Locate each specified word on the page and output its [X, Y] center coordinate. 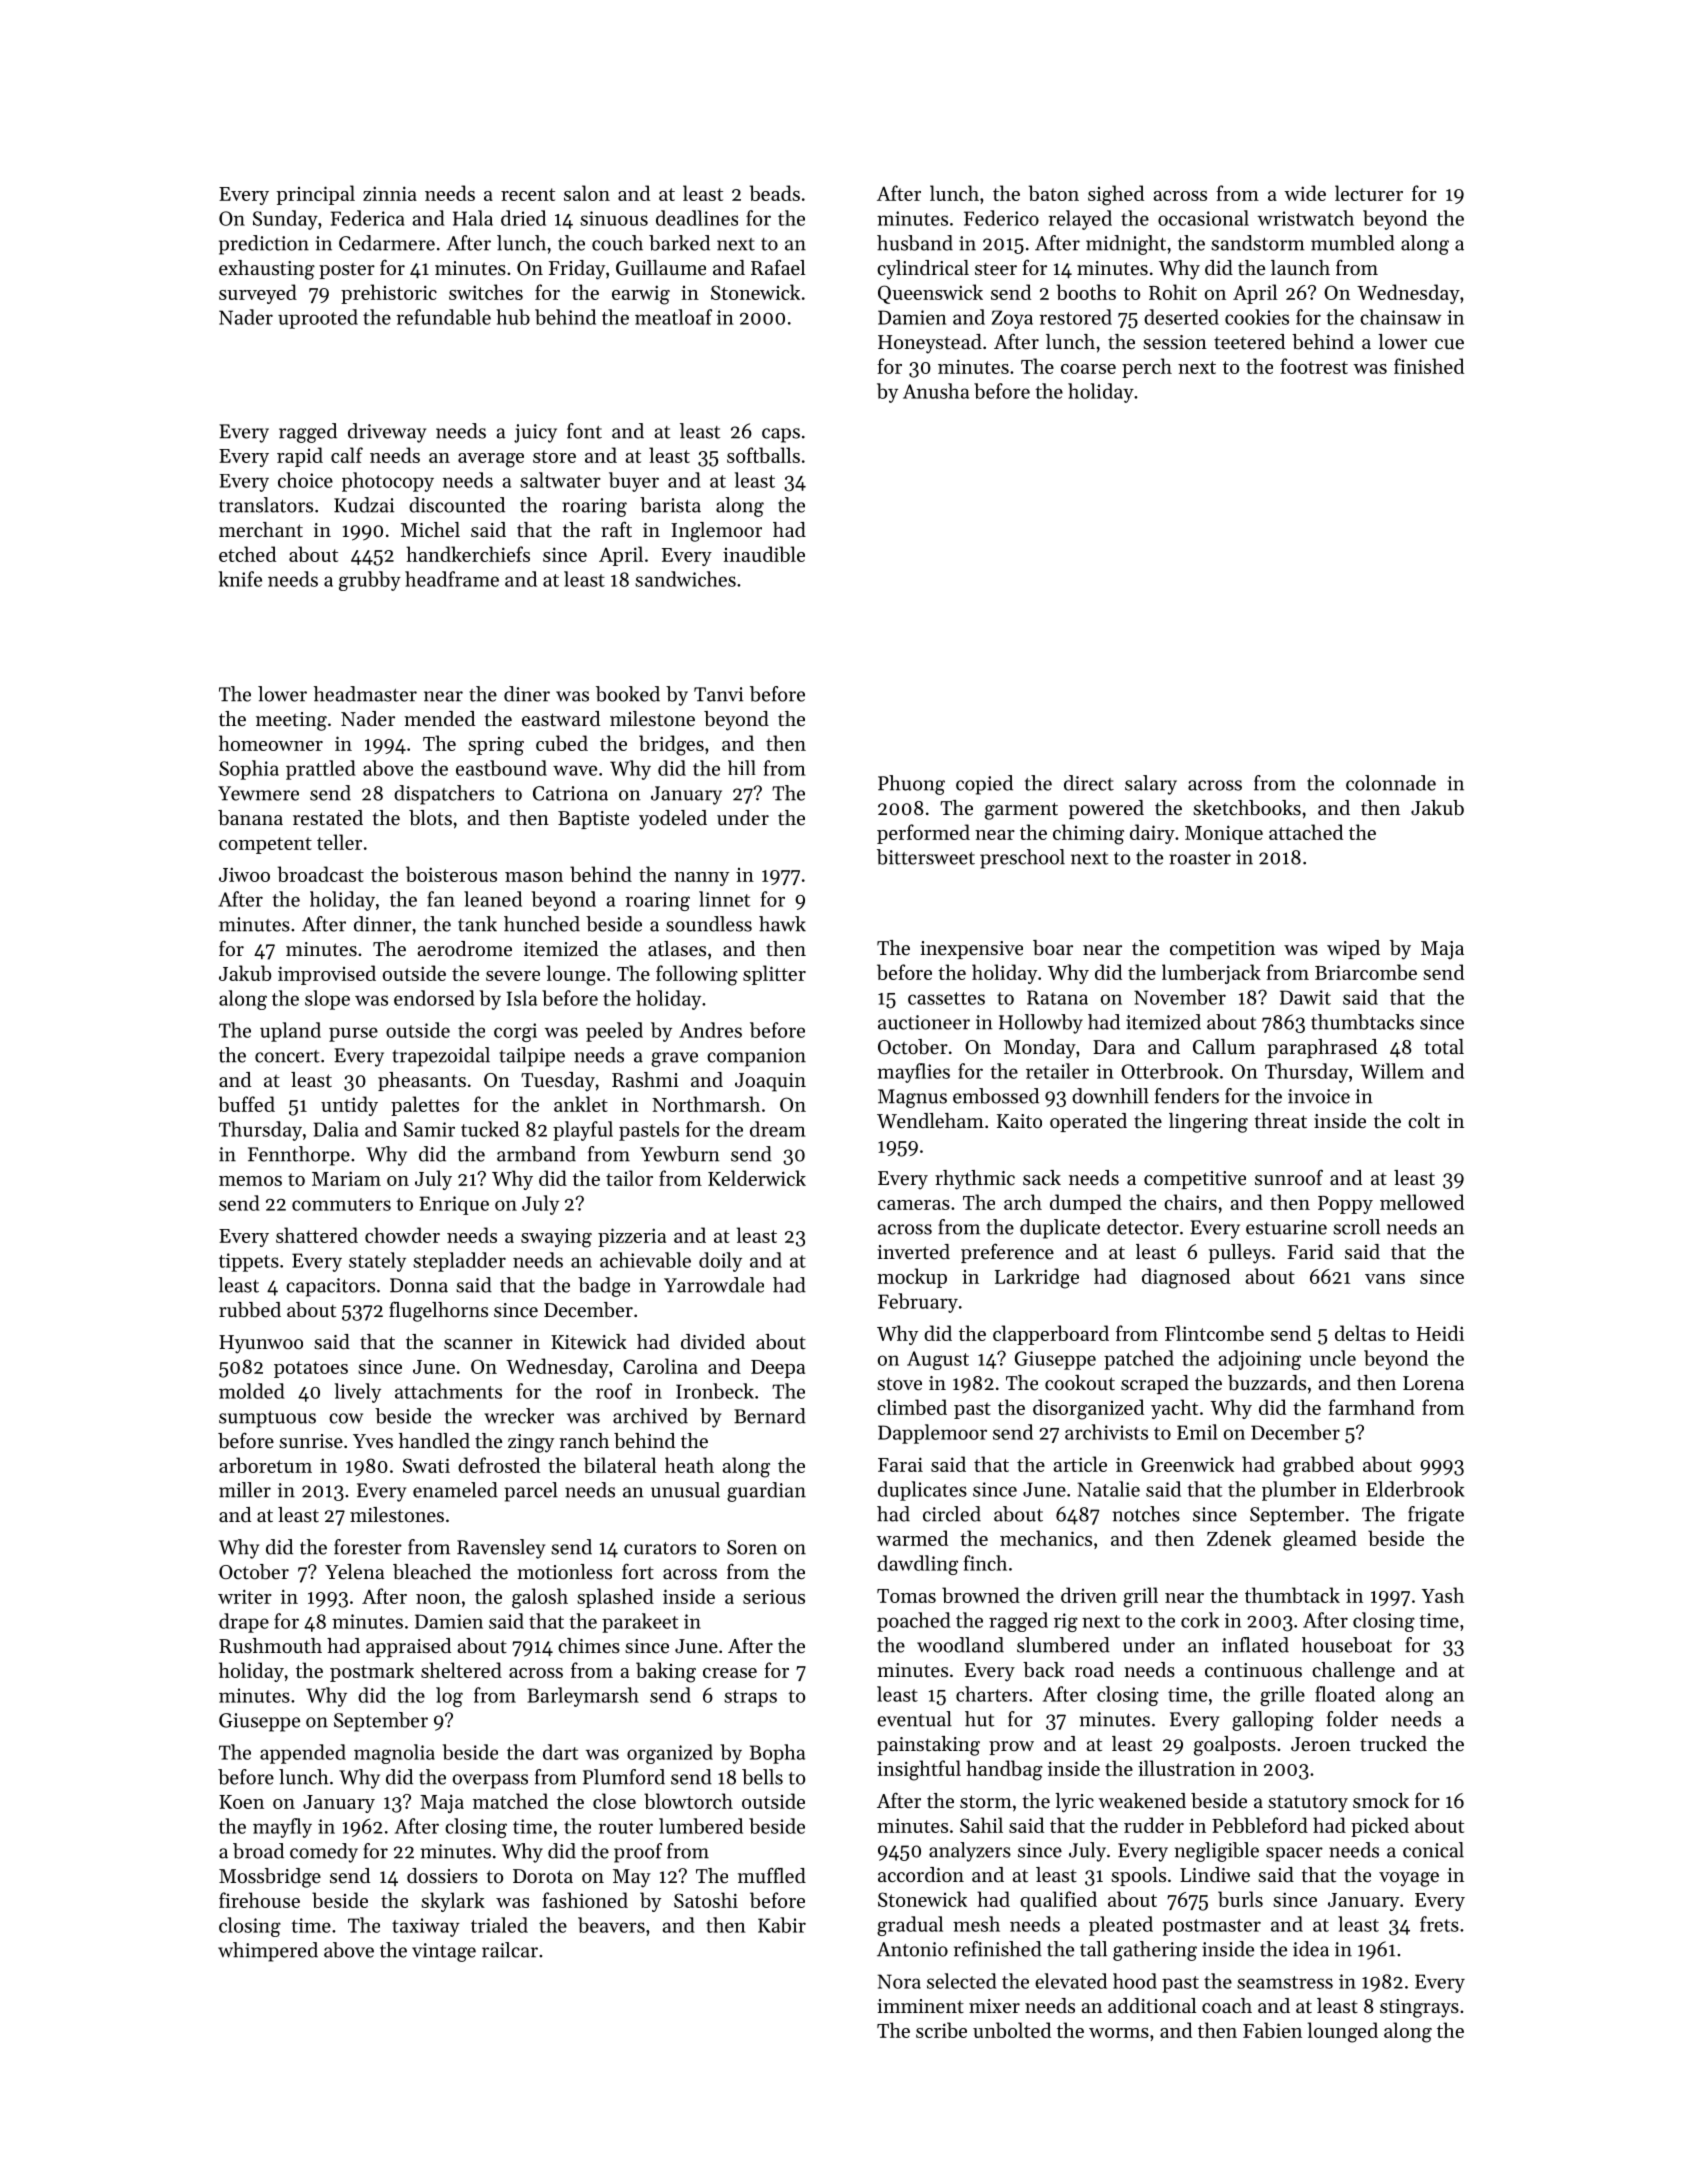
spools [1138, 1876]
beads [775, 193]
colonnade [1391, 783]
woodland [960, 1645]
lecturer [1369, 193]
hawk [782, 924]
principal [315, 195]
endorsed [434, 998]
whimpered [268, 1952]
